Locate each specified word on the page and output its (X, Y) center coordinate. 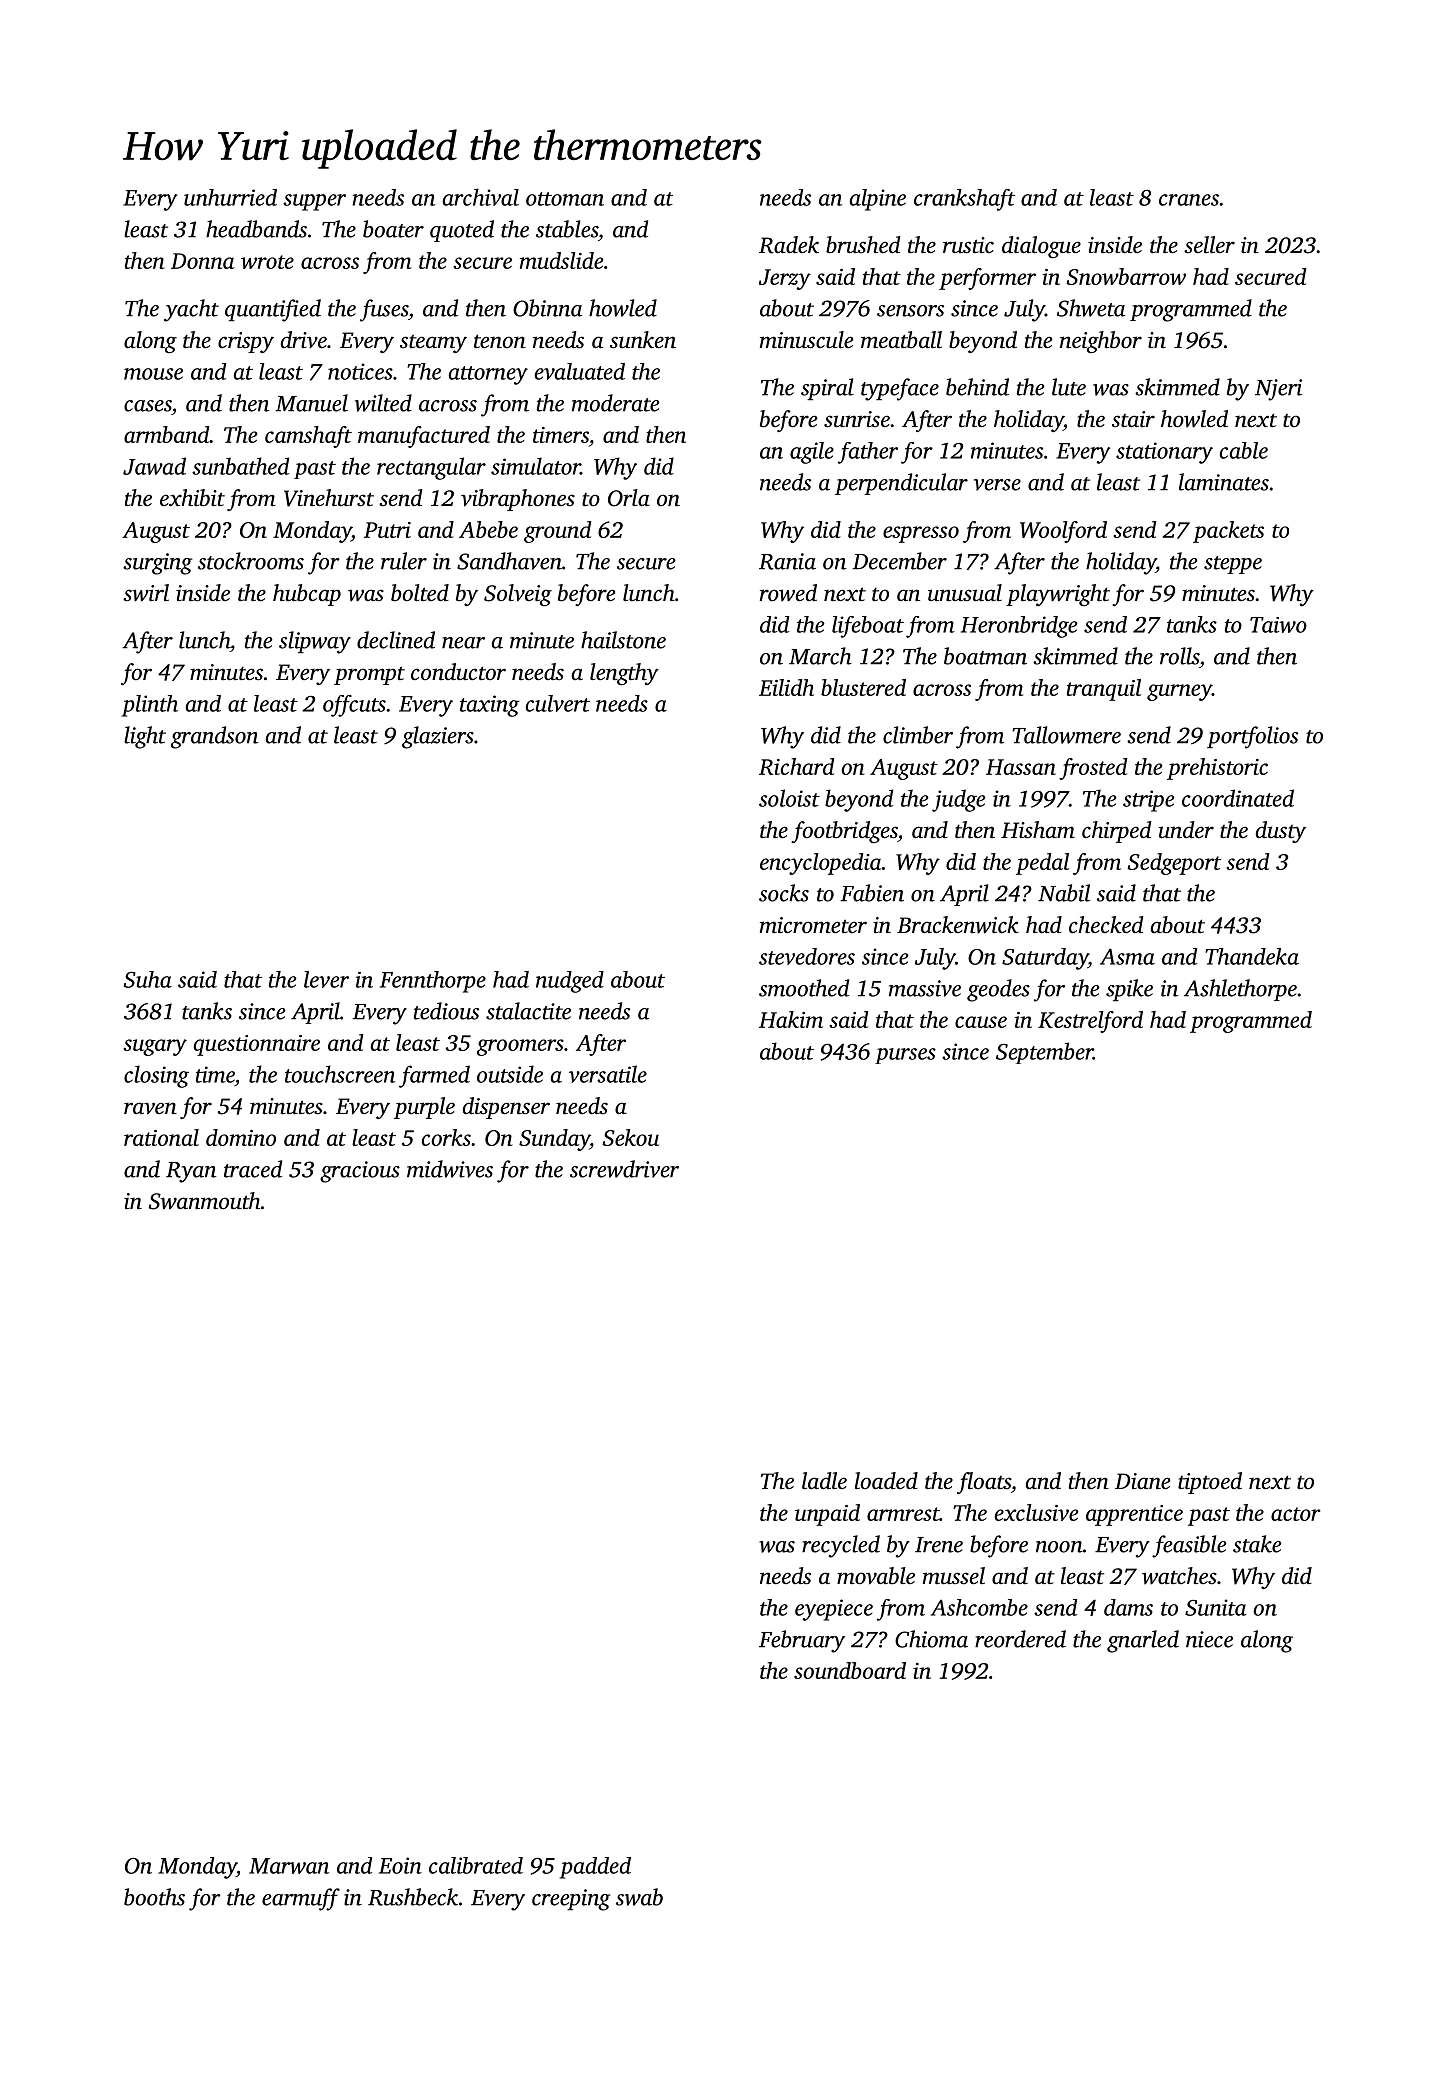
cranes (1189, 200)
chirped (1117, 832)
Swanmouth (204, 1201)
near (463, 643)
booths (154, 1897)
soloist (789, 798)
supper (314, 202)
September (1044, 1053)
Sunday (554, 1140)
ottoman (565, 199)
